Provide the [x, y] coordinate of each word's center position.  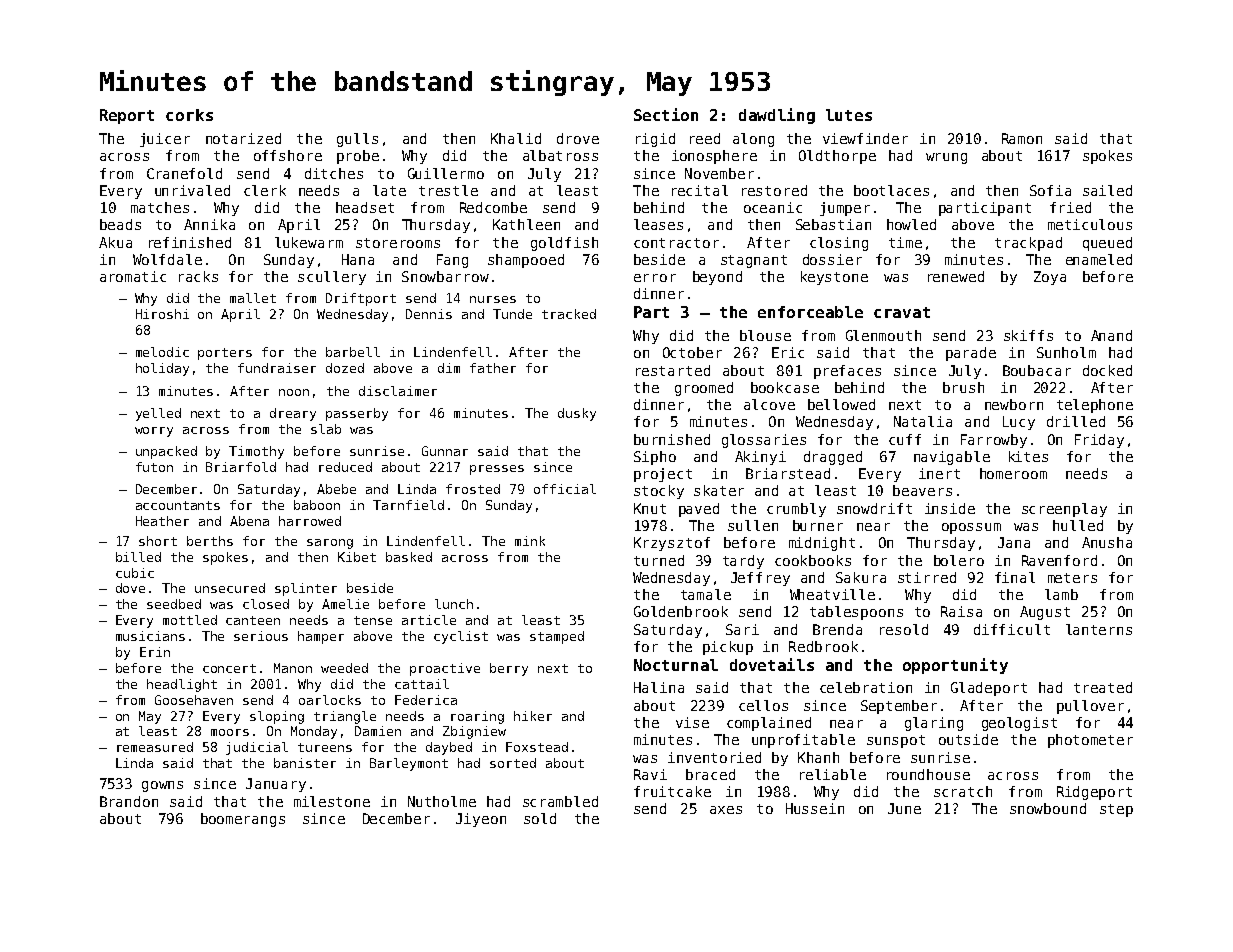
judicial [257, 748]
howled [911, 224]
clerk [265, 190]
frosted [473, 489]
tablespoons [856, 613]
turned [659, 560]
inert [939, 473]
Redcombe [493, 207]
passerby [357, 414]
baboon [317, 505]
